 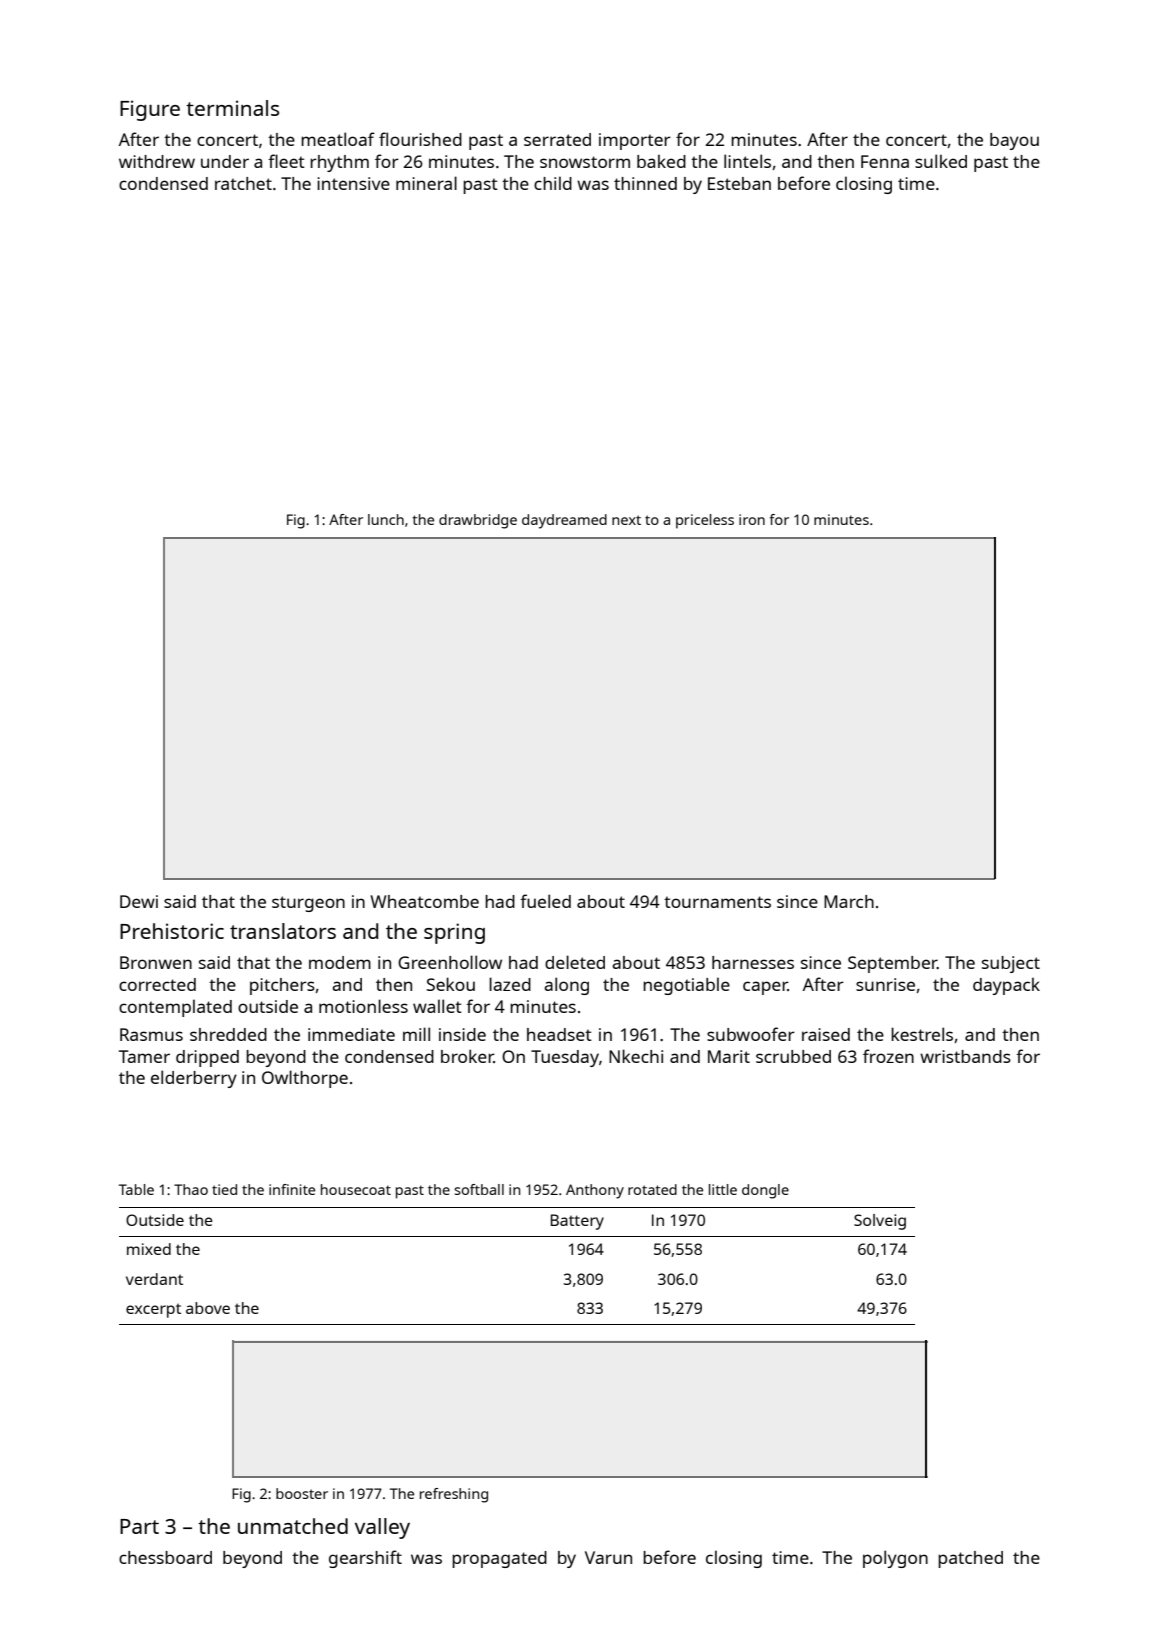 What do you see at coordinates (608, 1557) in the document?
I see `Varun` at bounding box center [608, 1557].
